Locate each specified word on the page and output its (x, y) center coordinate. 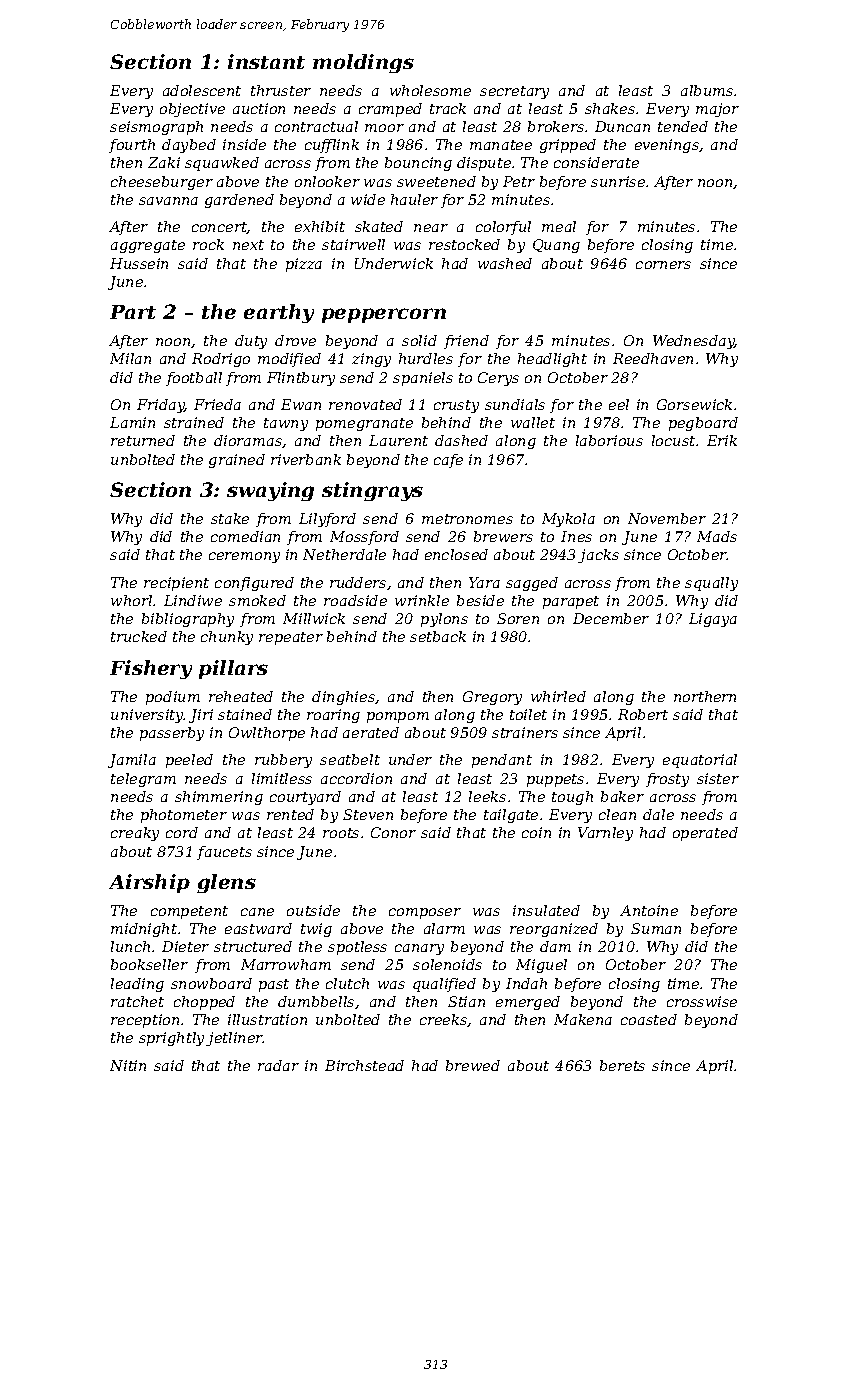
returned (143, 440)
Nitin (128, 1065)
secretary (514, 92)
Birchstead (364, 1065)
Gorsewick (694, 404)
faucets (224, 853)
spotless (357, 948)
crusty (456, 406)
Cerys (498, 379)
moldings (363, 63)
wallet (533, 422)
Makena (583, 1019)
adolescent (202, 90)
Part (133, 312)
